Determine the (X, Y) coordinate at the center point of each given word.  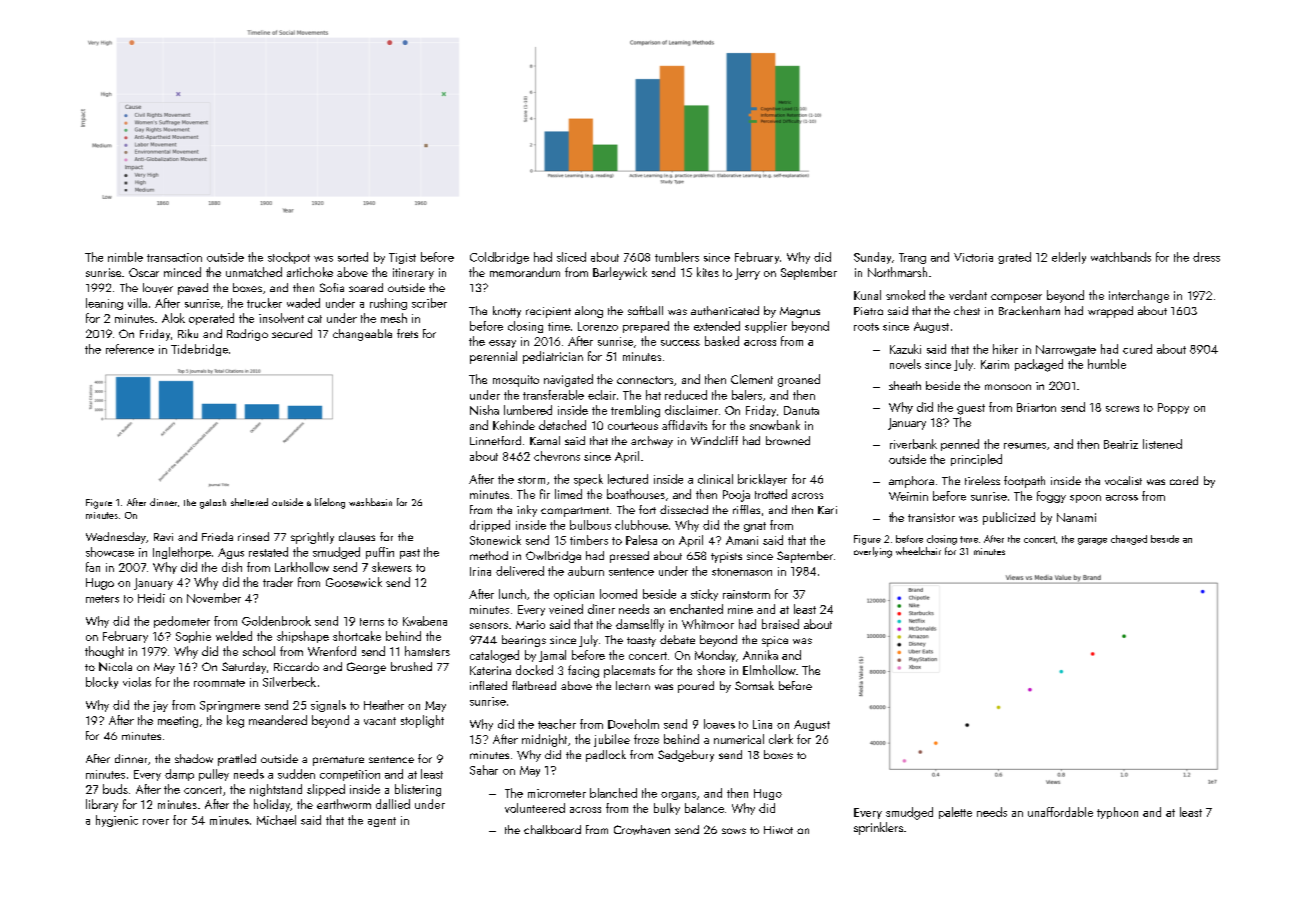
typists (726, 557)
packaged (1039, 365)
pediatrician (553, 357)
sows (734, 831)
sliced (571, 257)
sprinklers (878, 828)
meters (102, 599)
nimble (125, 257)
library (102, 805)
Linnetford (495, 440)
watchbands (1121, 257)
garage (1092, 541)
